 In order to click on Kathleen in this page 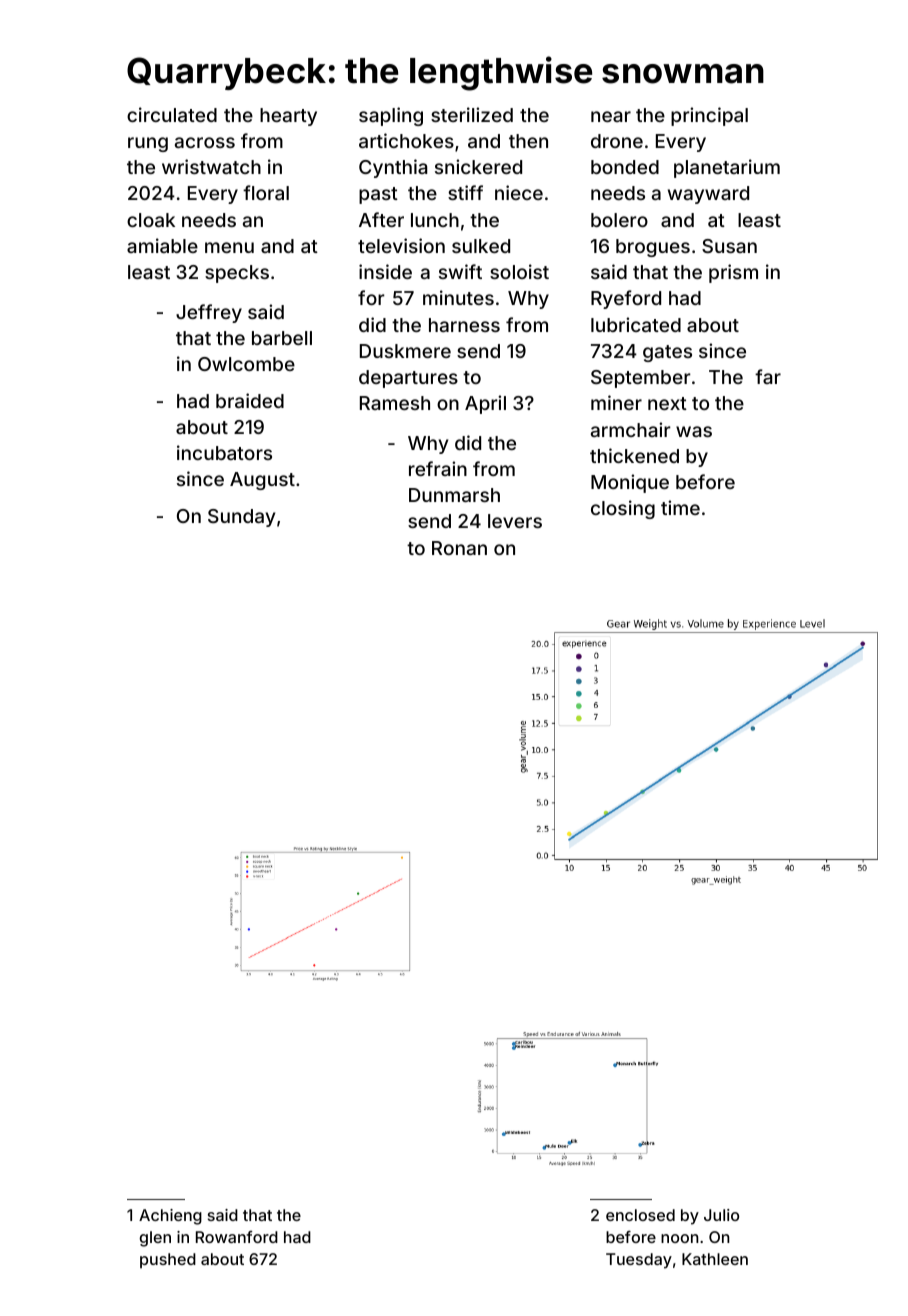, I will do `click(715, 1259)`.
